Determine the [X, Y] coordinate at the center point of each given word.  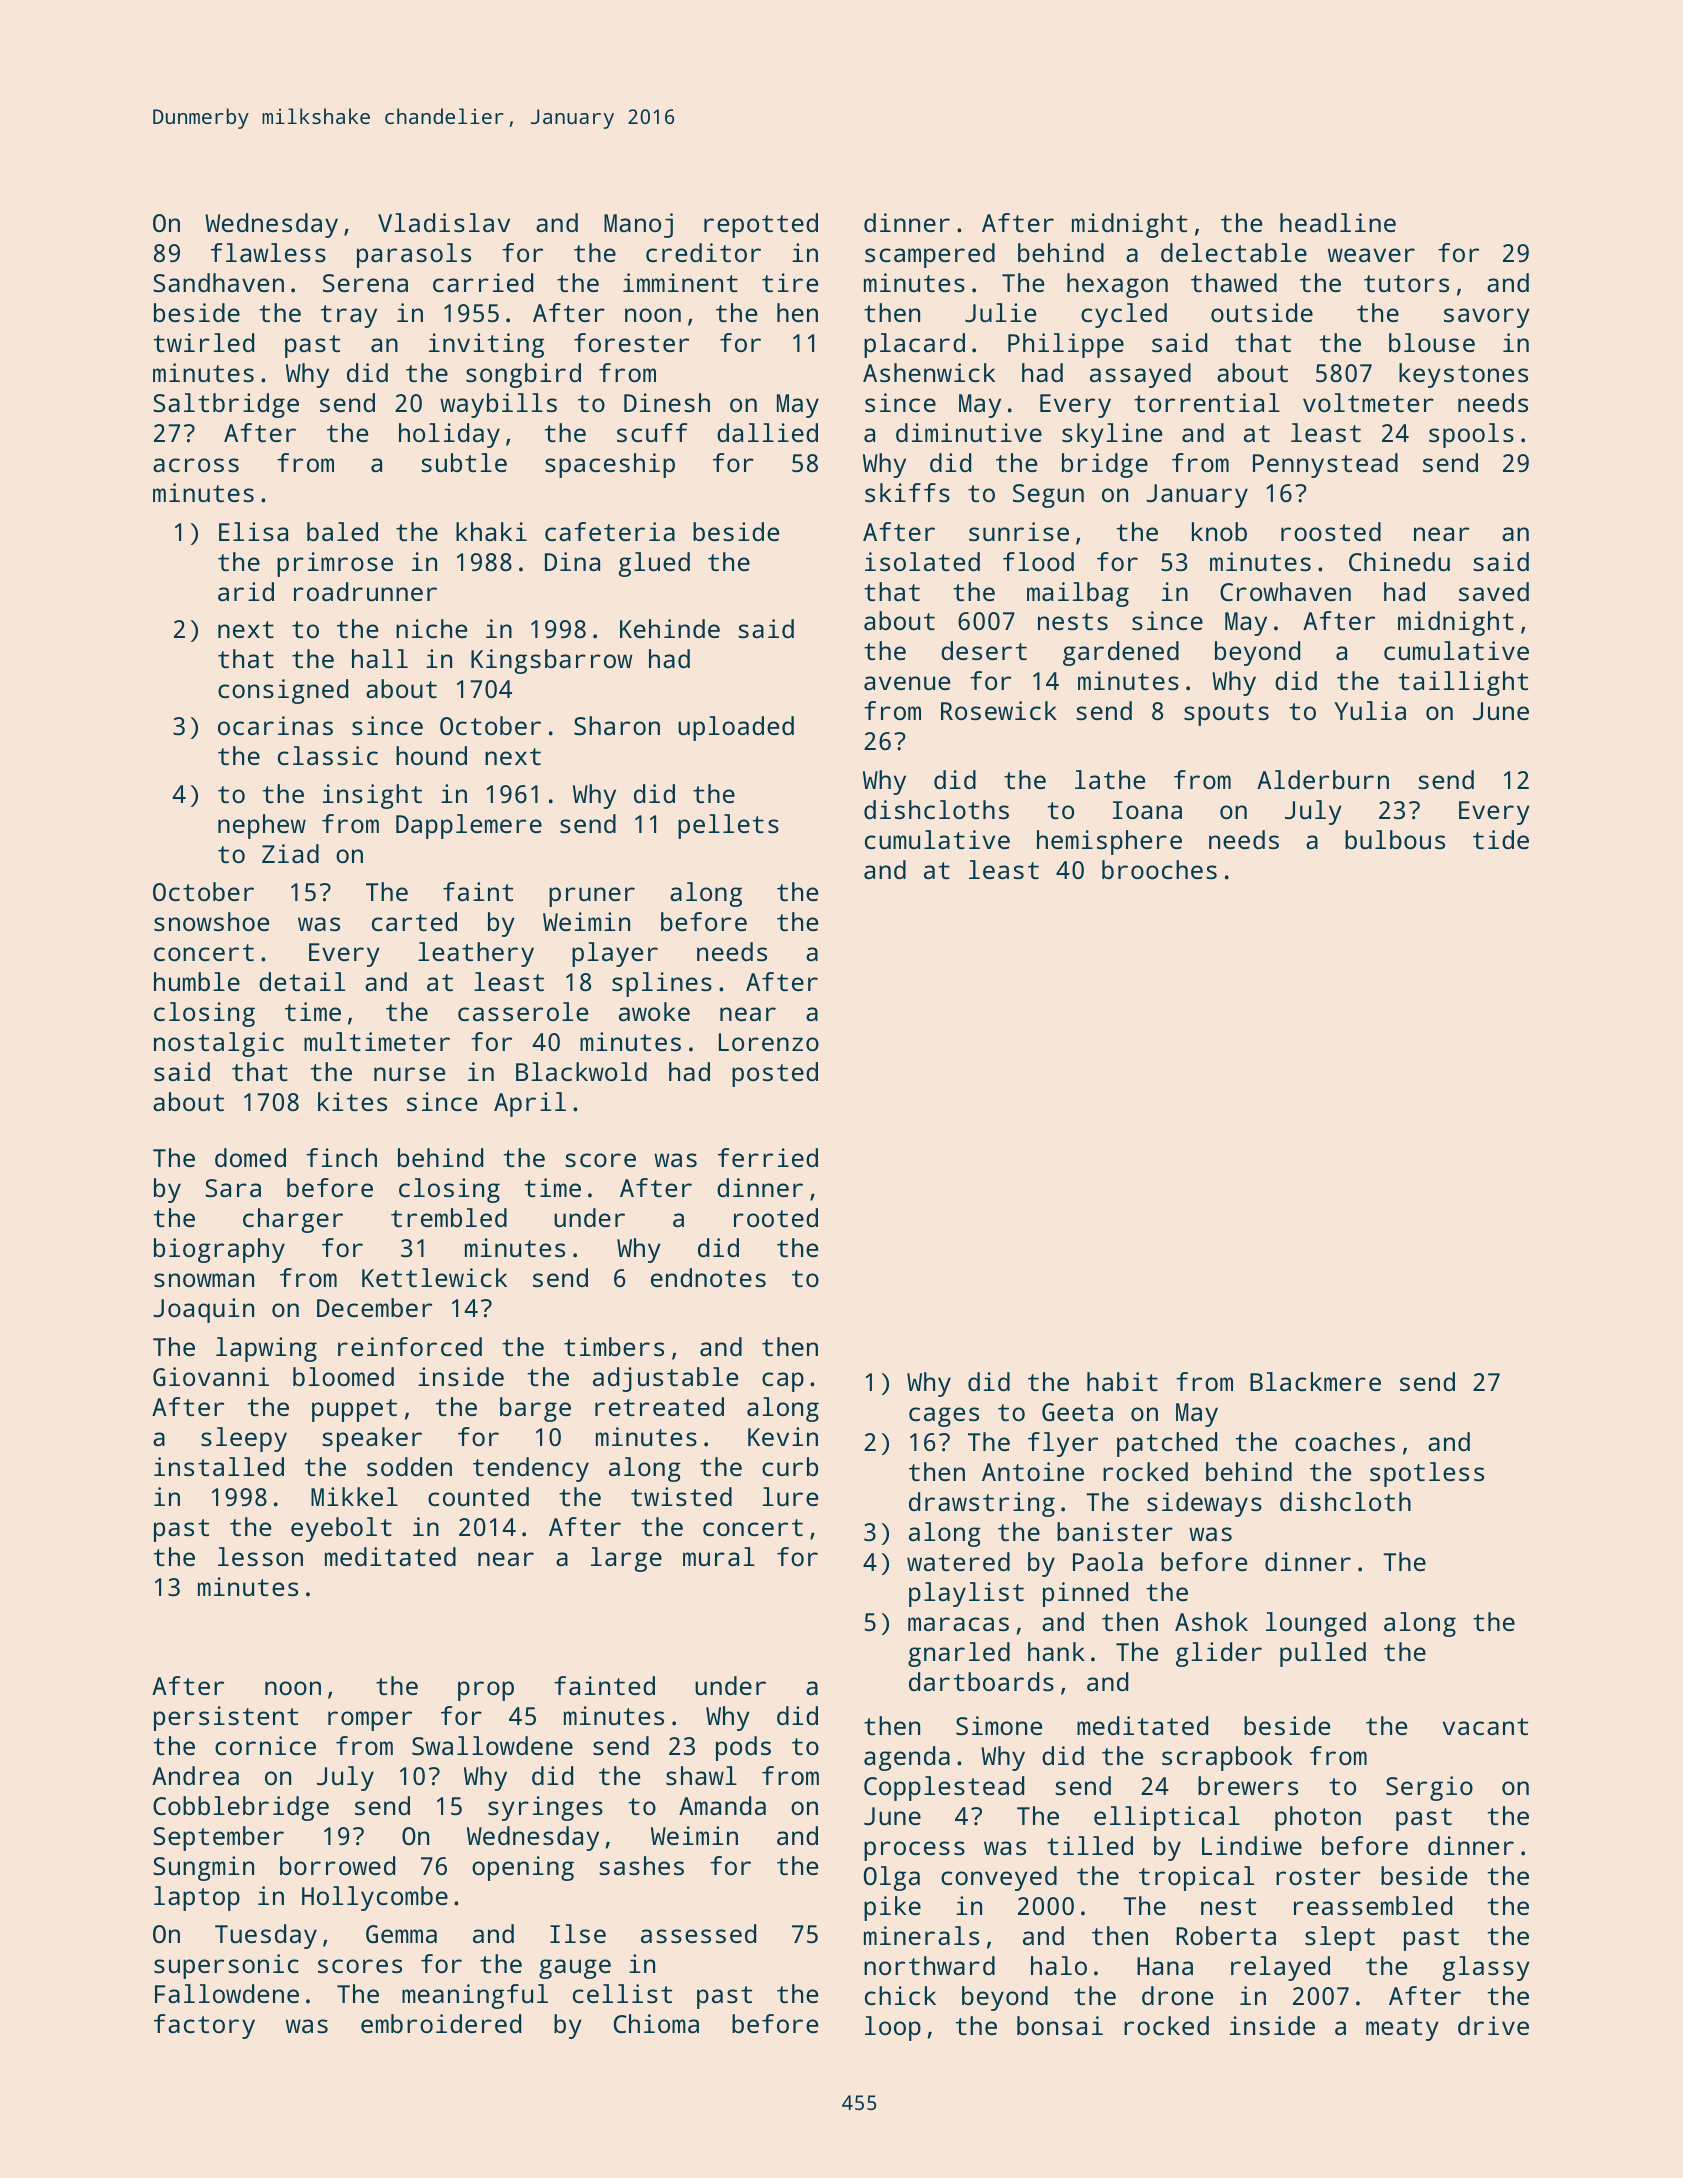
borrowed [337, 1865]
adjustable [665, 1379]
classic [328, 755]
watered [958, 1561]
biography [219, 1250]
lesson [260, 1556]
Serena [365, 283]
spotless [1427, 1474]
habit [1122, 1381]
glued [654, 564]
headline [1338, 222]
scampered [930, 255]
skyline [1112, 435]
